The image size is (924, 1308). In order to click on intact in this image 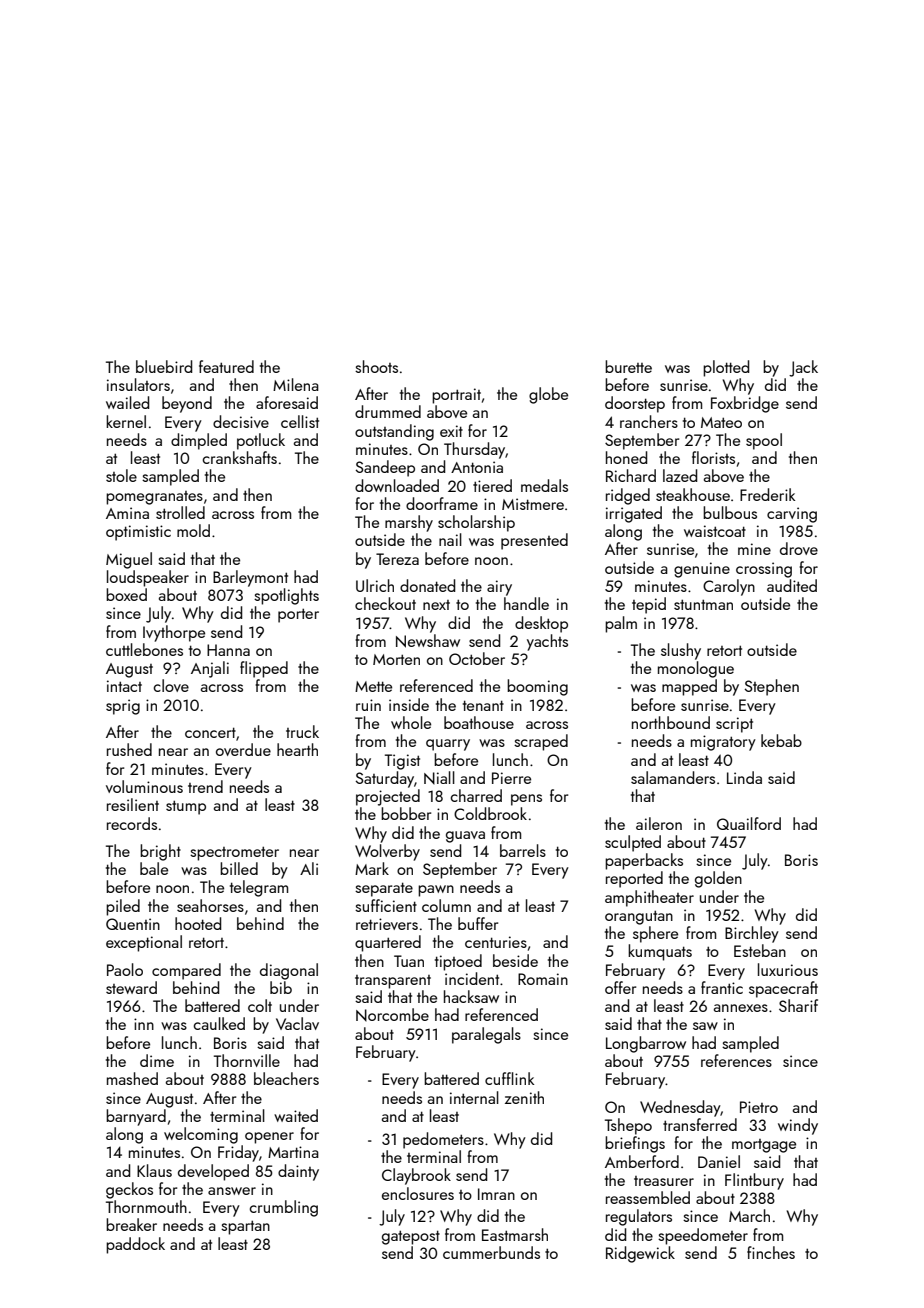, I will do `click(124, 686)`.
